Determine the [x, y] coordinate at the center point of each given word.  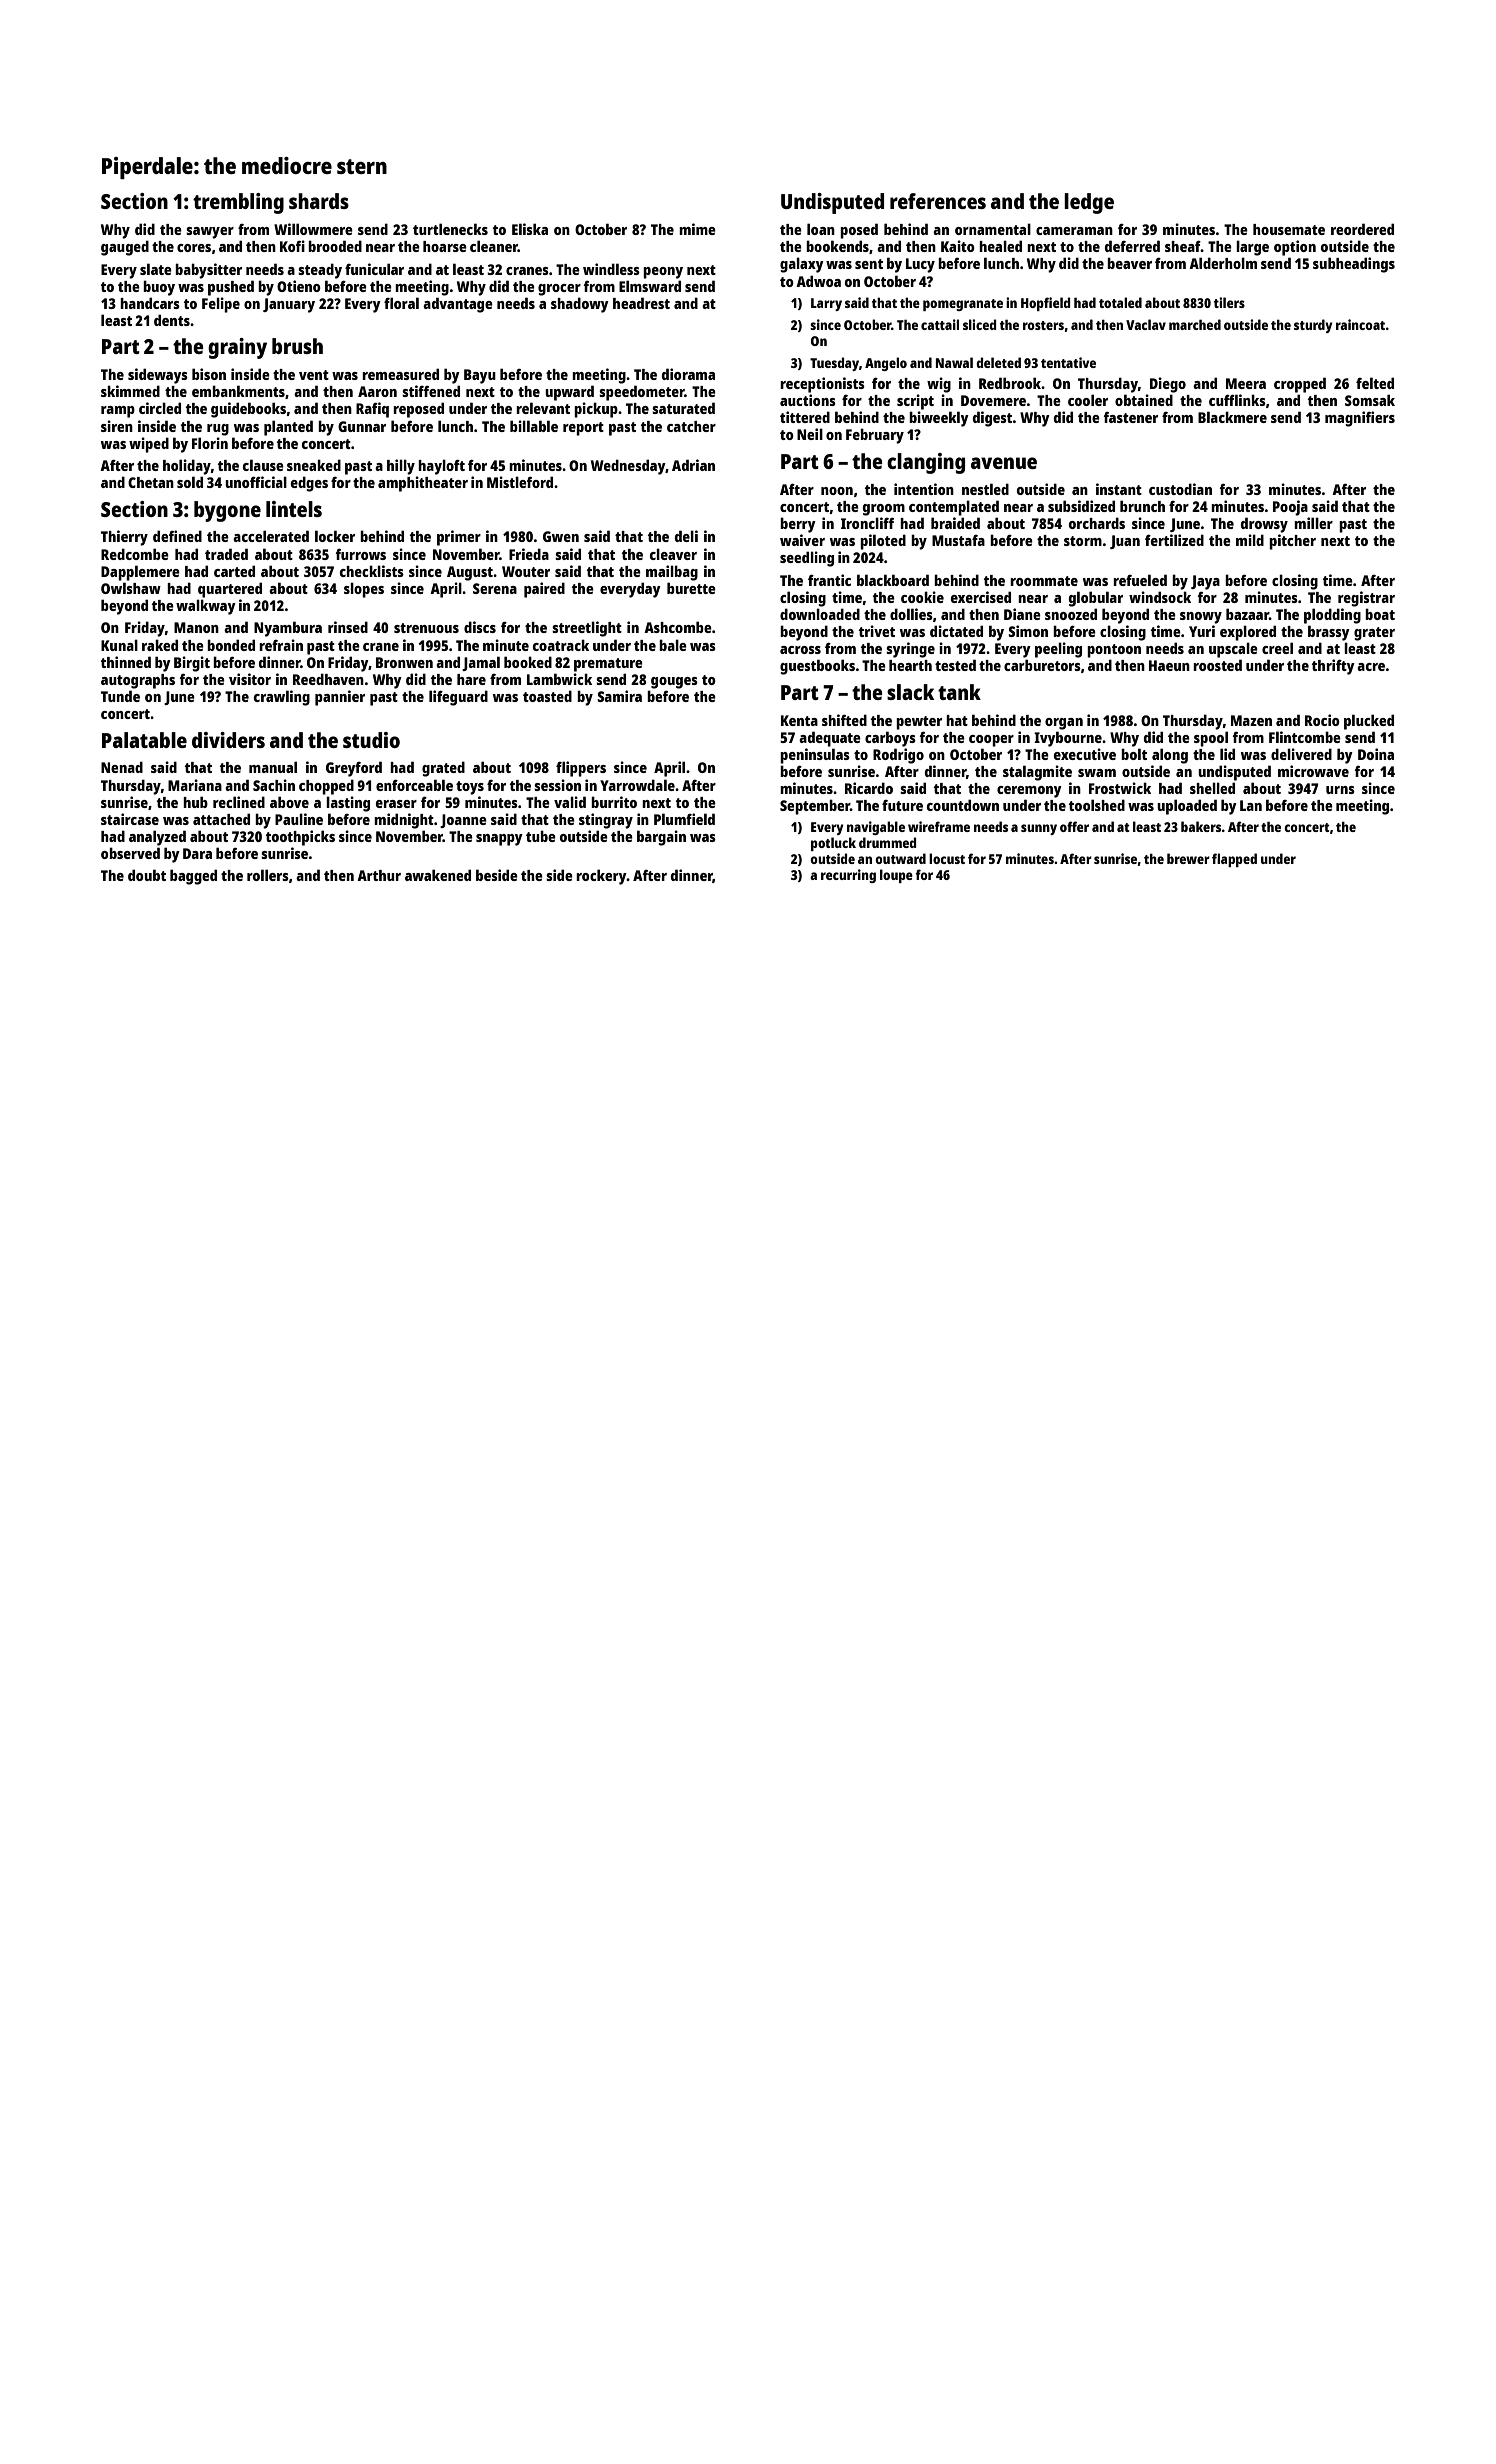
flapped [1234, 860]
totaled [1120, 302]
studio [371, 740]
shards [319, 201]
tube [541, 836]
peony [663, 273]
